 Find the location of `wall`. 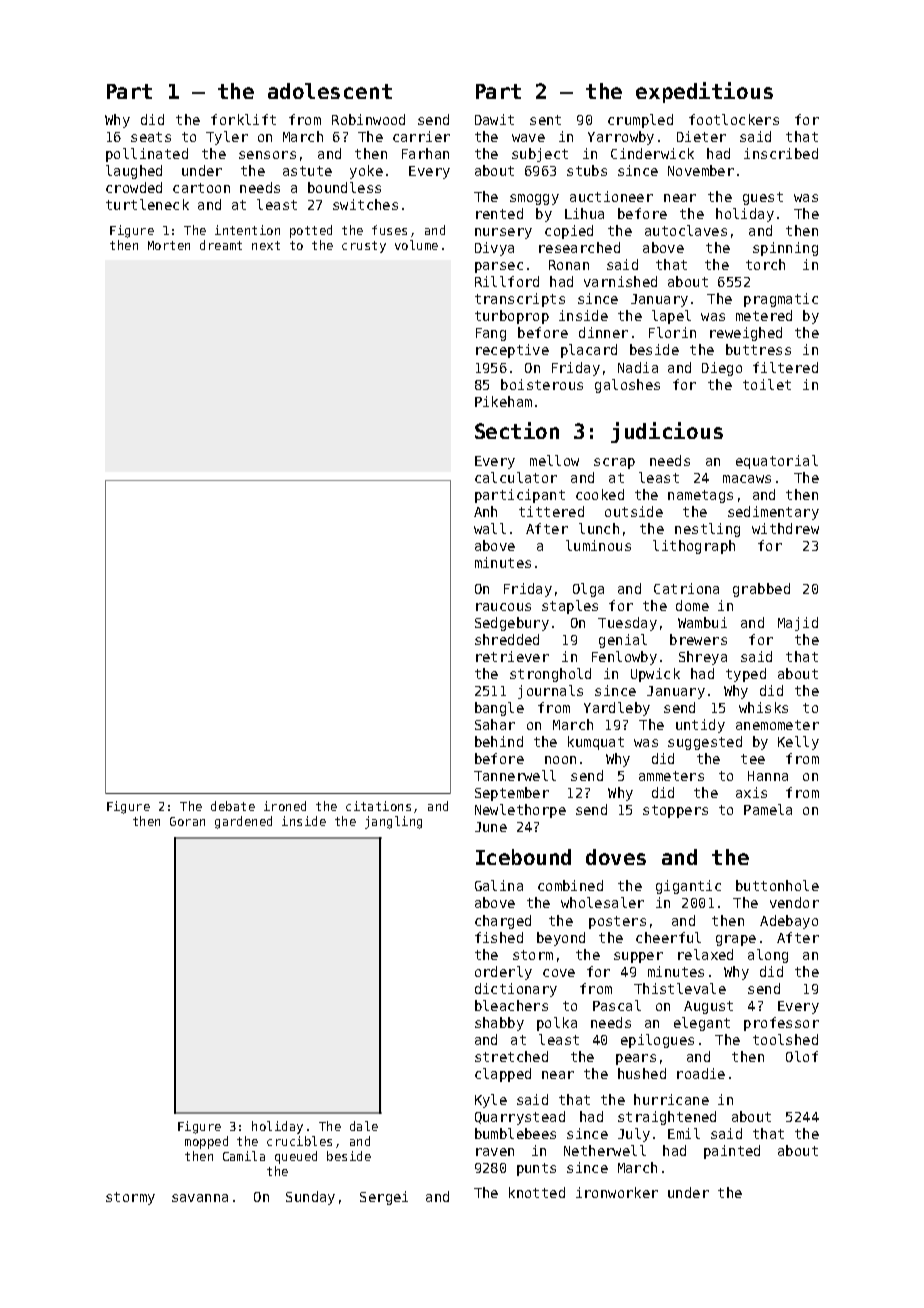

wall is located at coordinates (490, 528).
